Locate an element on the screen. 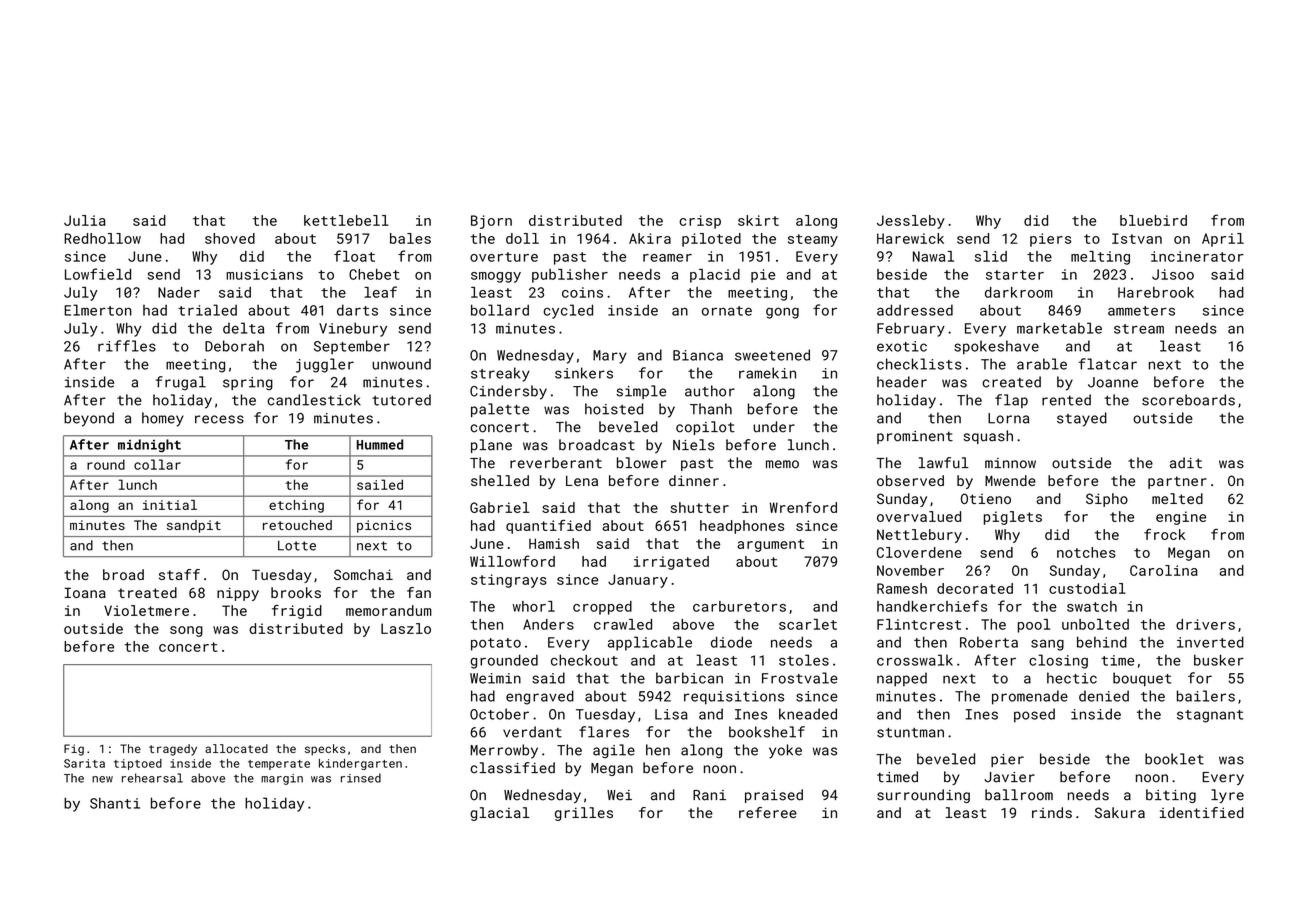 This screenshot has height=924, width=1308. behind is located at coordinates (1102, 642).
